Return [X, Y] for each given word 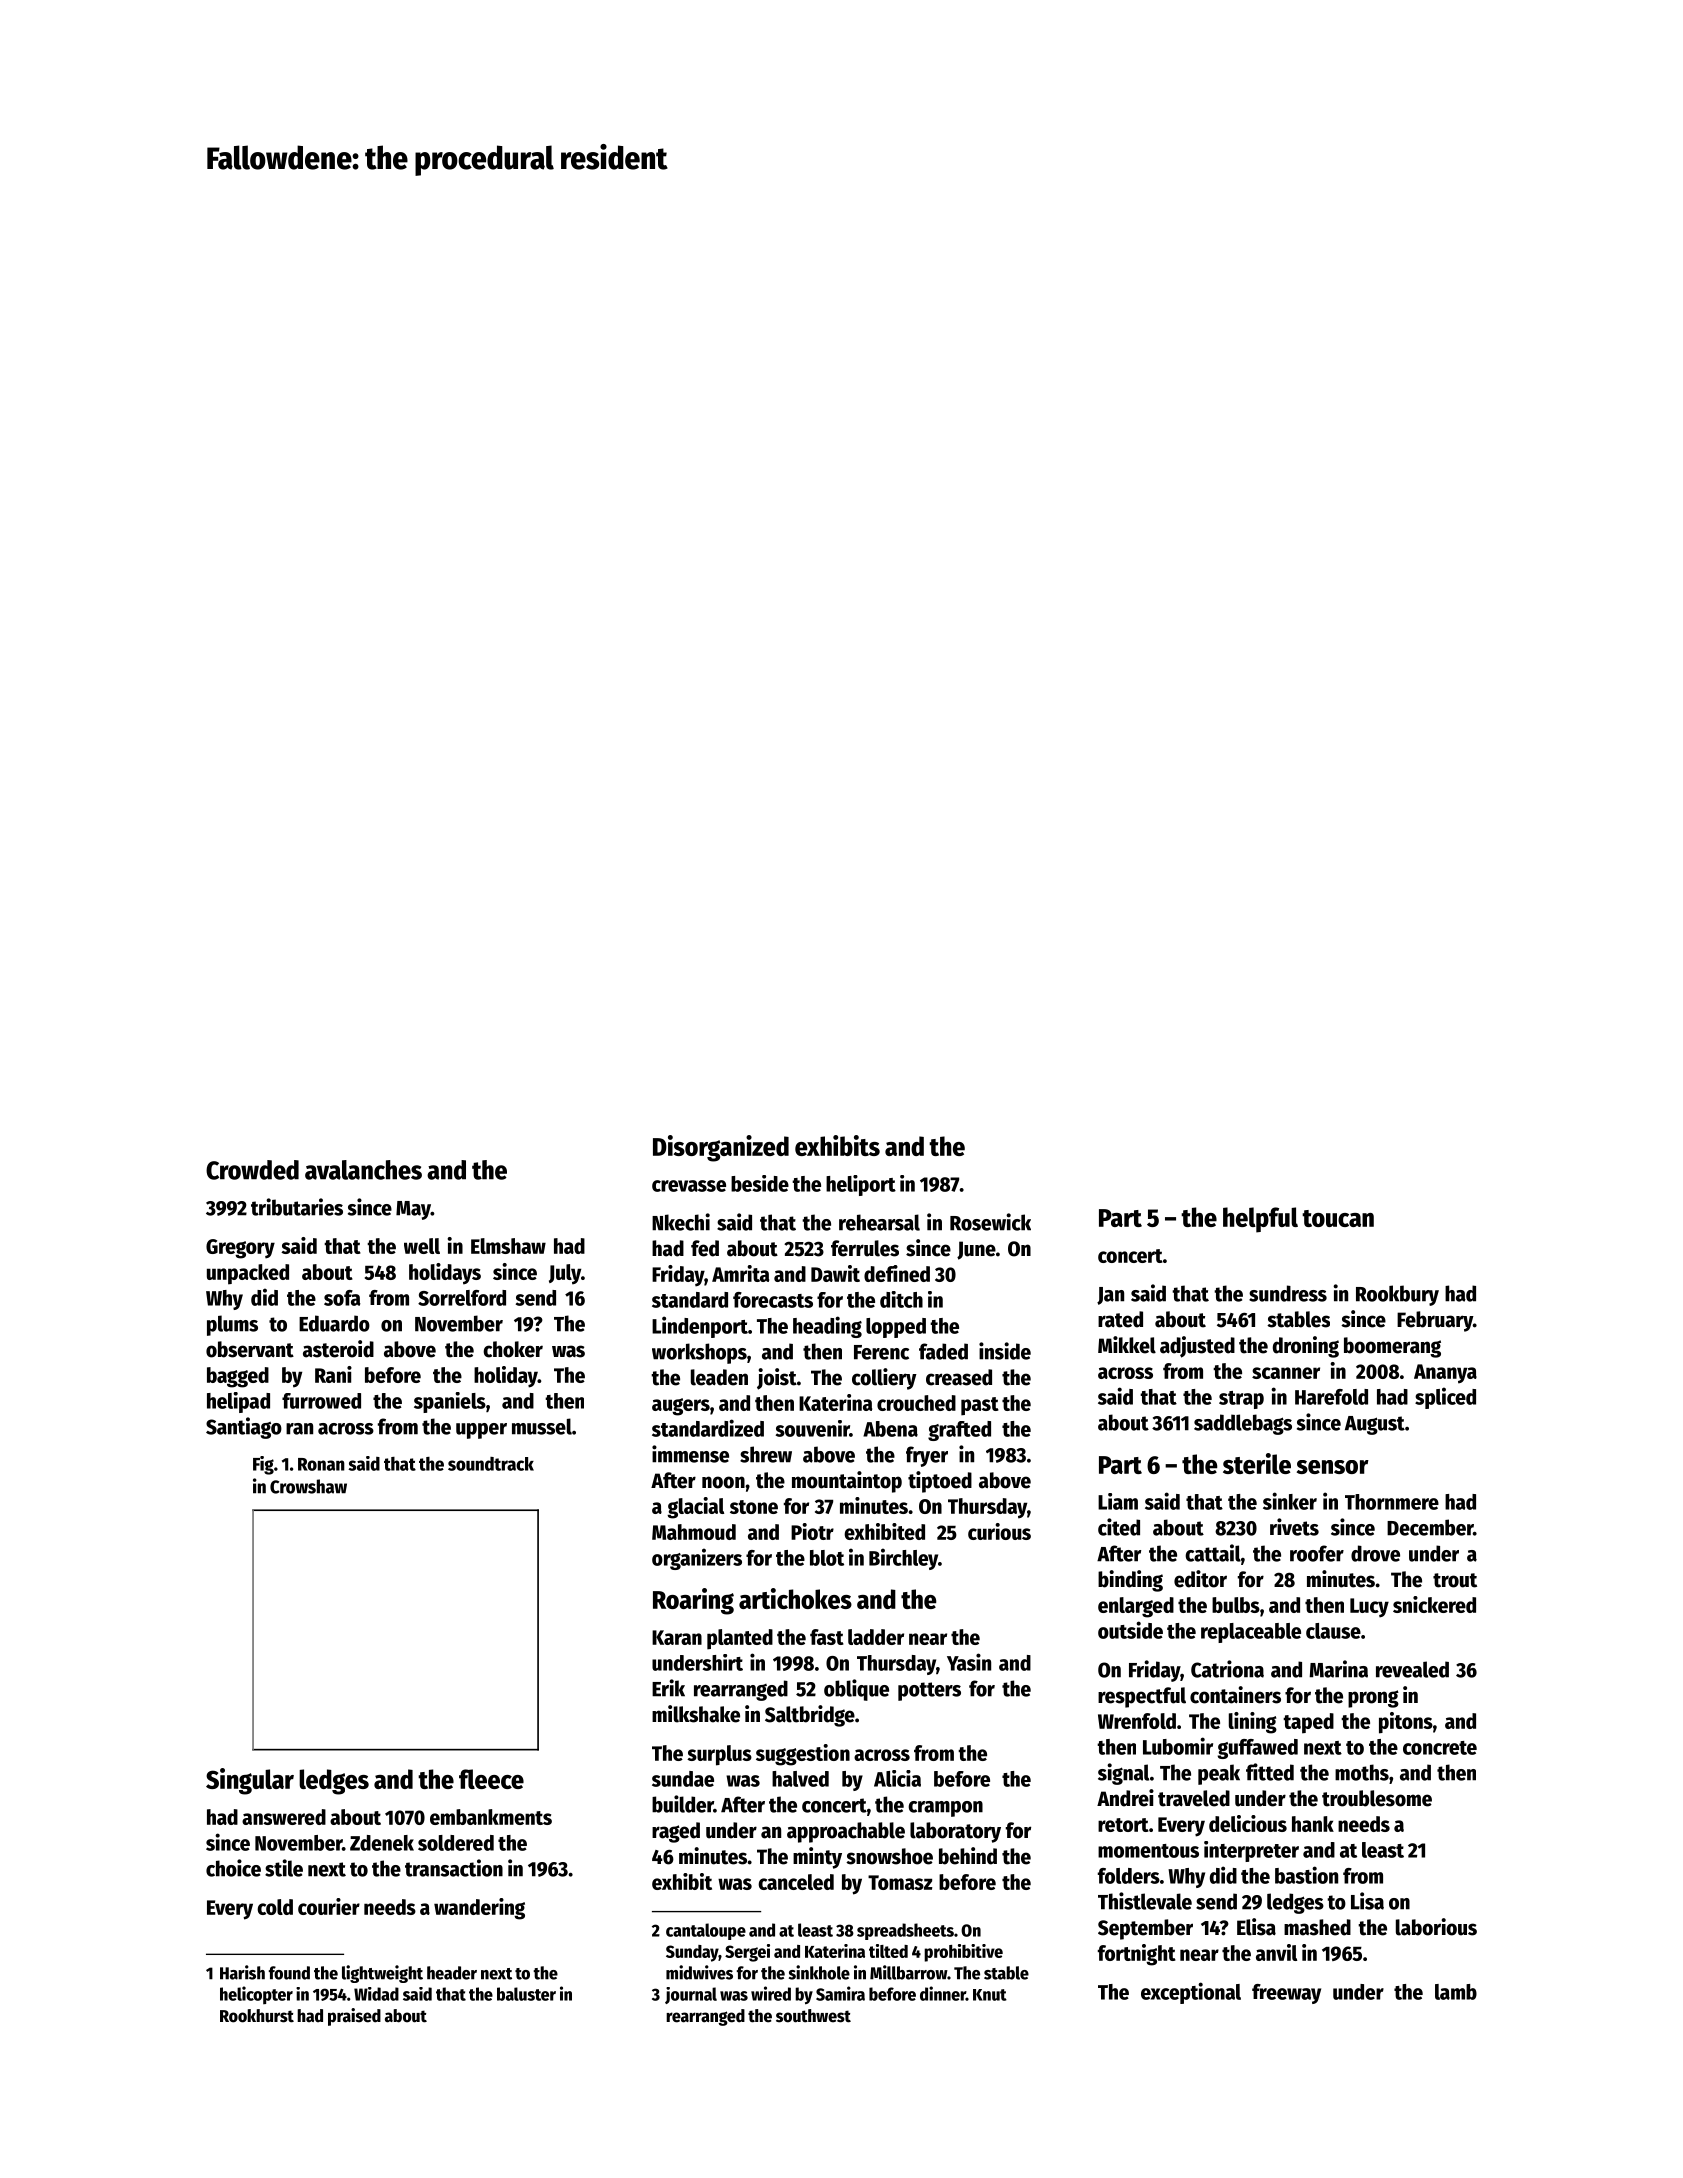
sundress [1288, 1293]
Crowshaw [308, 1486]
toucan [1338, 1218]
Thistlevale [1145, 1901]
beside [760, 1183]
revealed [1412, 1669]
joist [777, 1379]
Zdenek [382, 1843]
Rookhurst [257, 2016]
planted [740, 1639]
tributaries [297, 1207]
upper [481, 1431]
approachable [846, 1832]
